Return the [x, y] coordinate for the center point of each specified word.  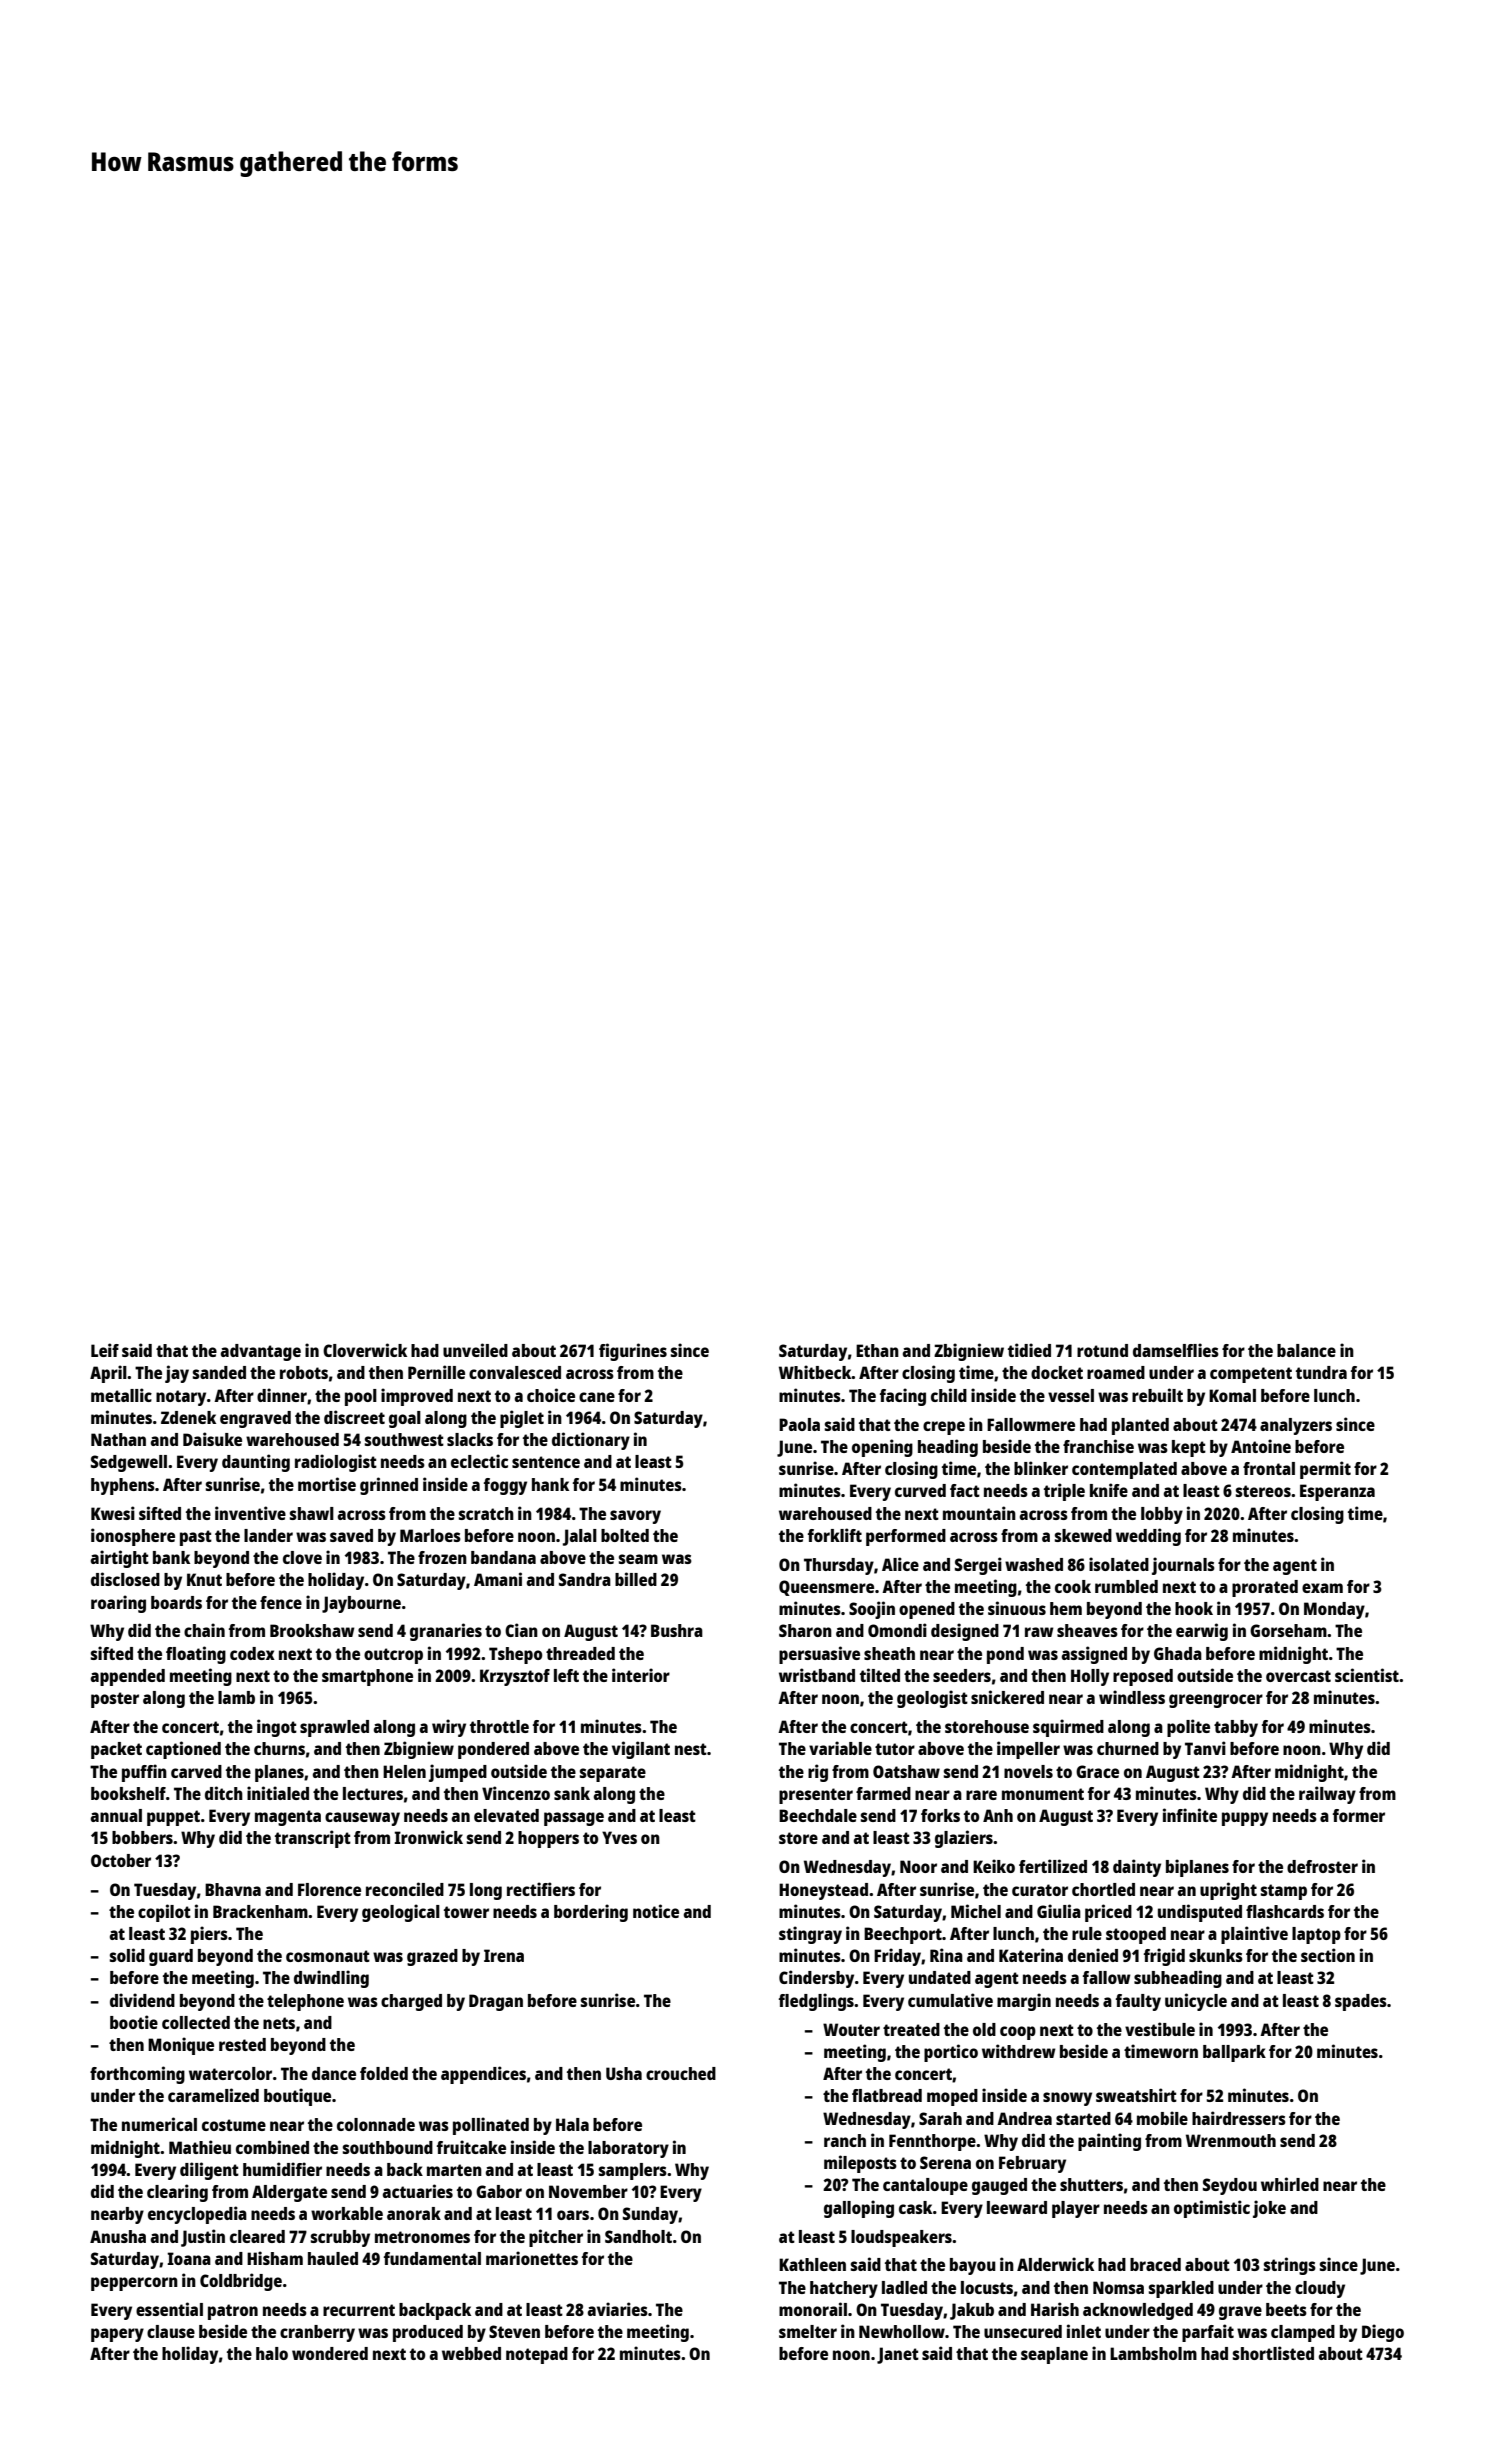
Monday [1334, 1610]
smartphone [367, 1677]
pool [361, 1397]
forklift [835, 1535]
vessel [1071, 1395]
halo [272, 2353]
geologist [932, 1699]
